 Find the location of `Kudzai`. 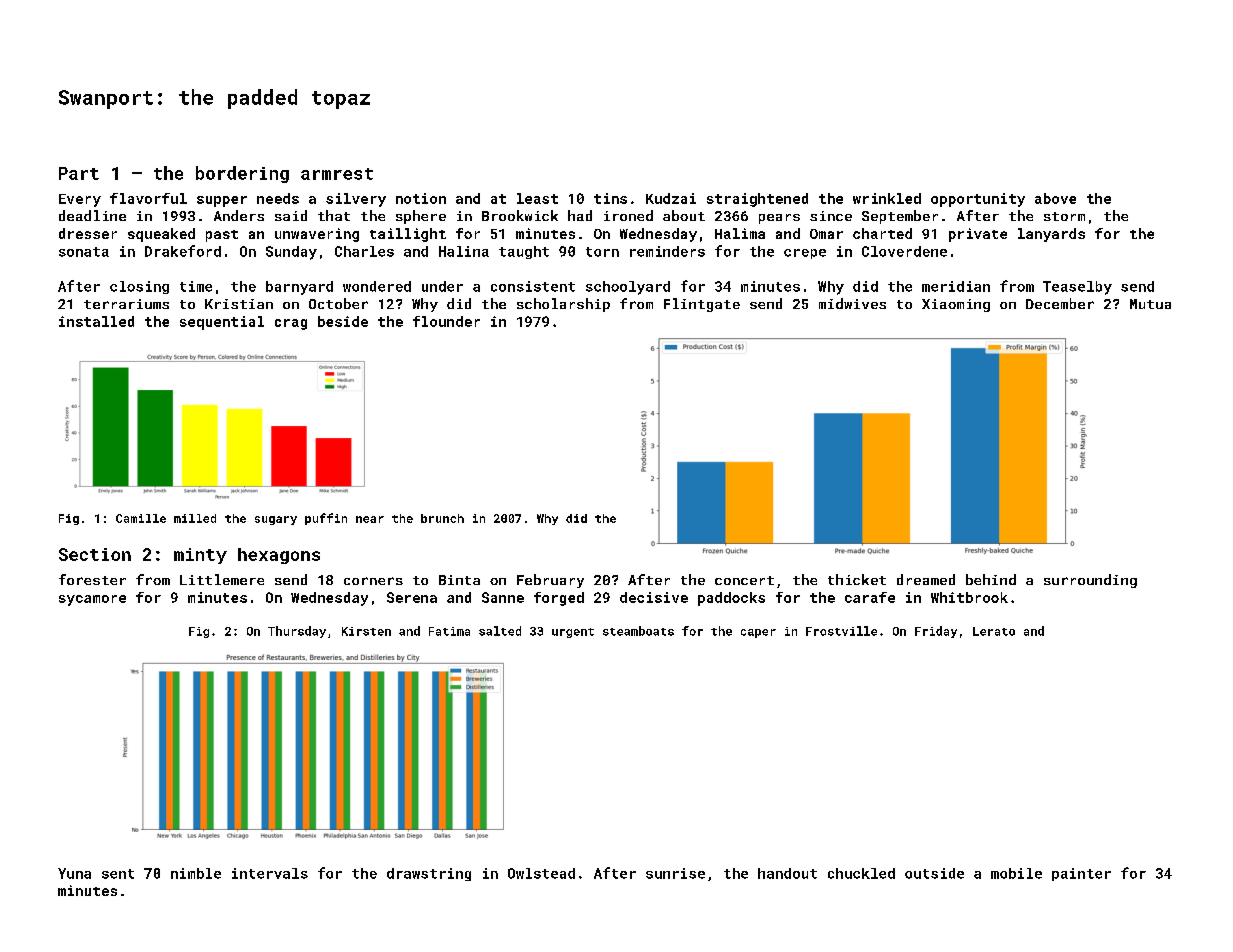

Kudzai is located at coordinates (671, 198).
